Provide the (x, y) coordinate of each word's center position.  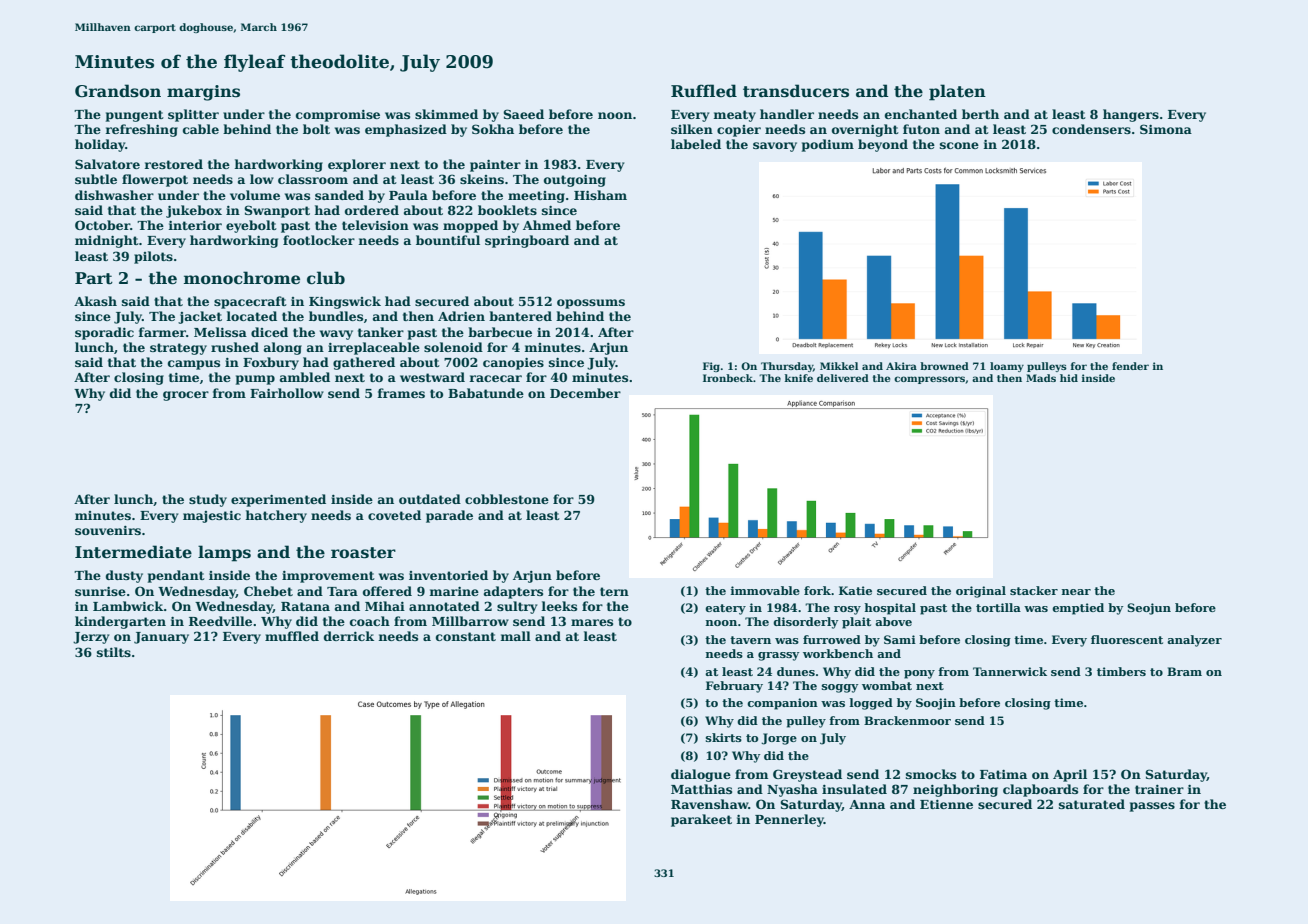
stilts (114, 652)
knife (799, 378)
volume (255, 195)
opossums (591, 304)
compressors (929, 380)
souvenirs (108, 530)
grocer (186, 396)
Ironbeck (728, 378)
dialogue (701, 775)
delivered (843, 378)
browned (944, 366)
